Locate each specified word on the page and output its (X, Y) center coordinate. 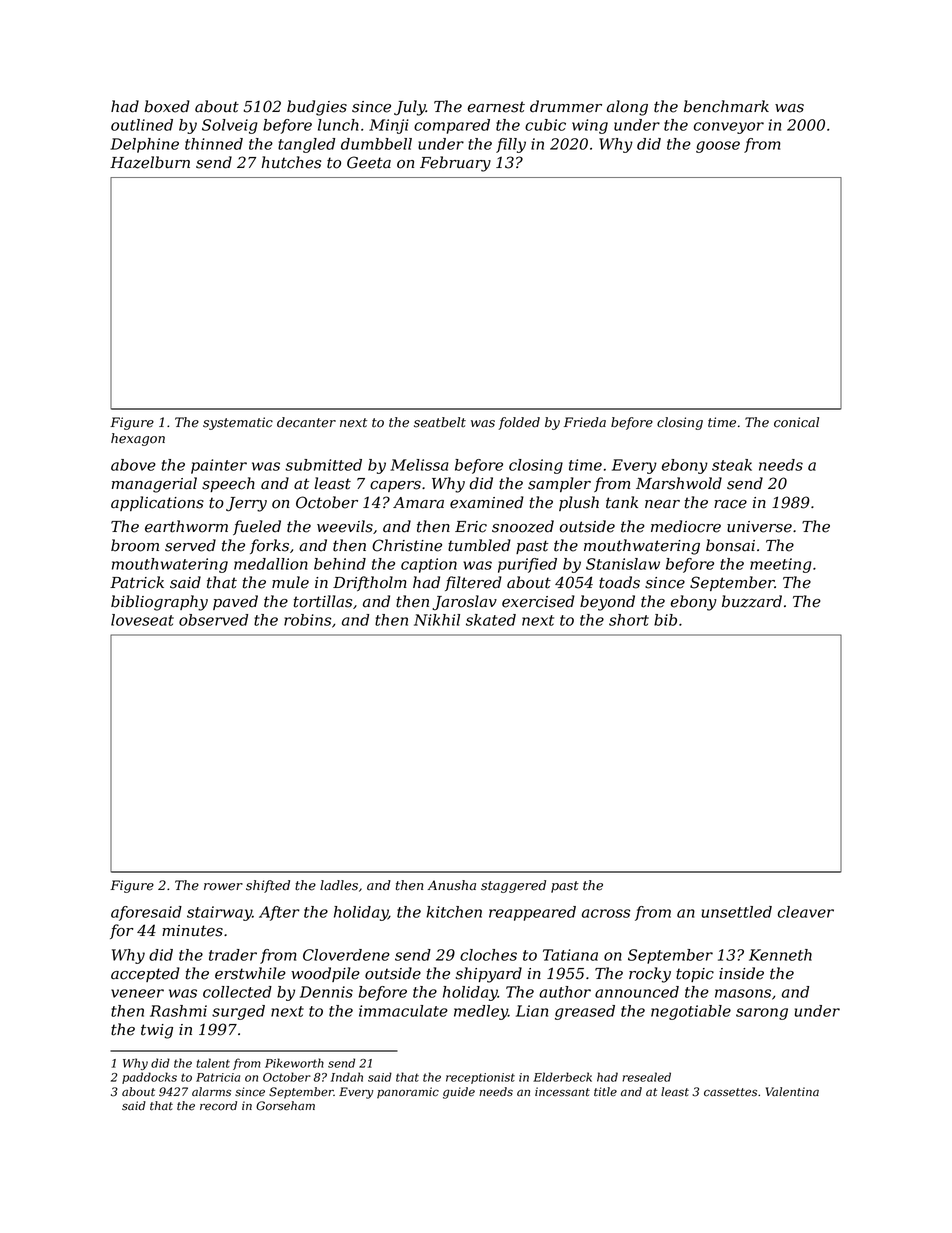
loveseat (142, 620)
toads (619, 582)
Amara (418, 503)
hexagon (138, 439)
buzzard (752, 601)
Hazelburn (150, 162)
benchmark (726, 106)
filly (511, 145)
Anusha (451, 885)
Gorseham (285, 1106)
